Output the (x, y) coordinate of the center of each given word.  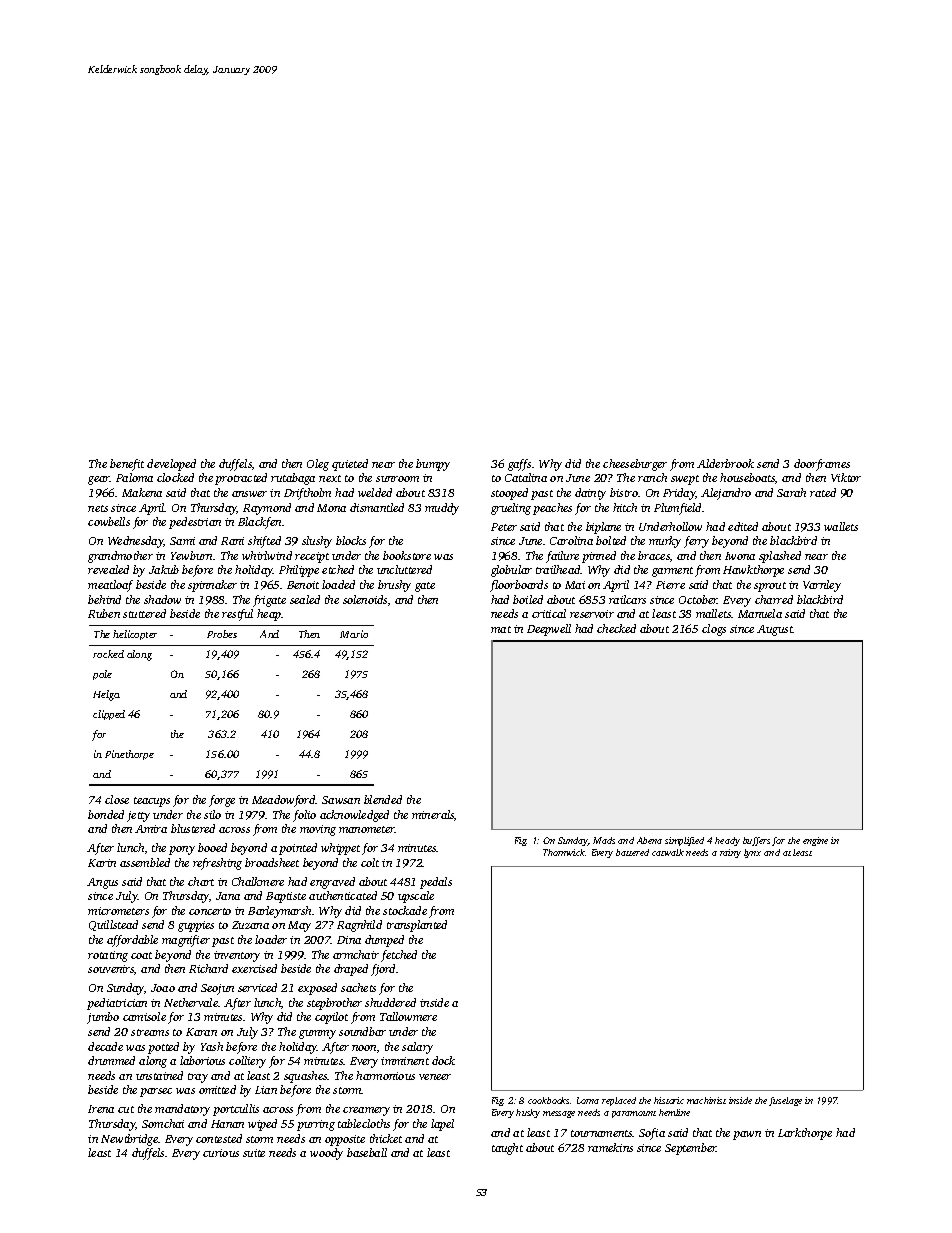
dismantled (377, 507)
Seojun (217, 989)
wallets (841, 526)
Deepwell (549, 630)
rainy (730, 853)
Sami (182, 541)
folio (304, 816)
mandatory (182, 1110)
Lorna (588, 1100)
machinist (706, 1100)
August (775, 630)
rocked (108, 654)
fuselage (785, 1101)
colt (370, 862)
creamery (366, 1111)
